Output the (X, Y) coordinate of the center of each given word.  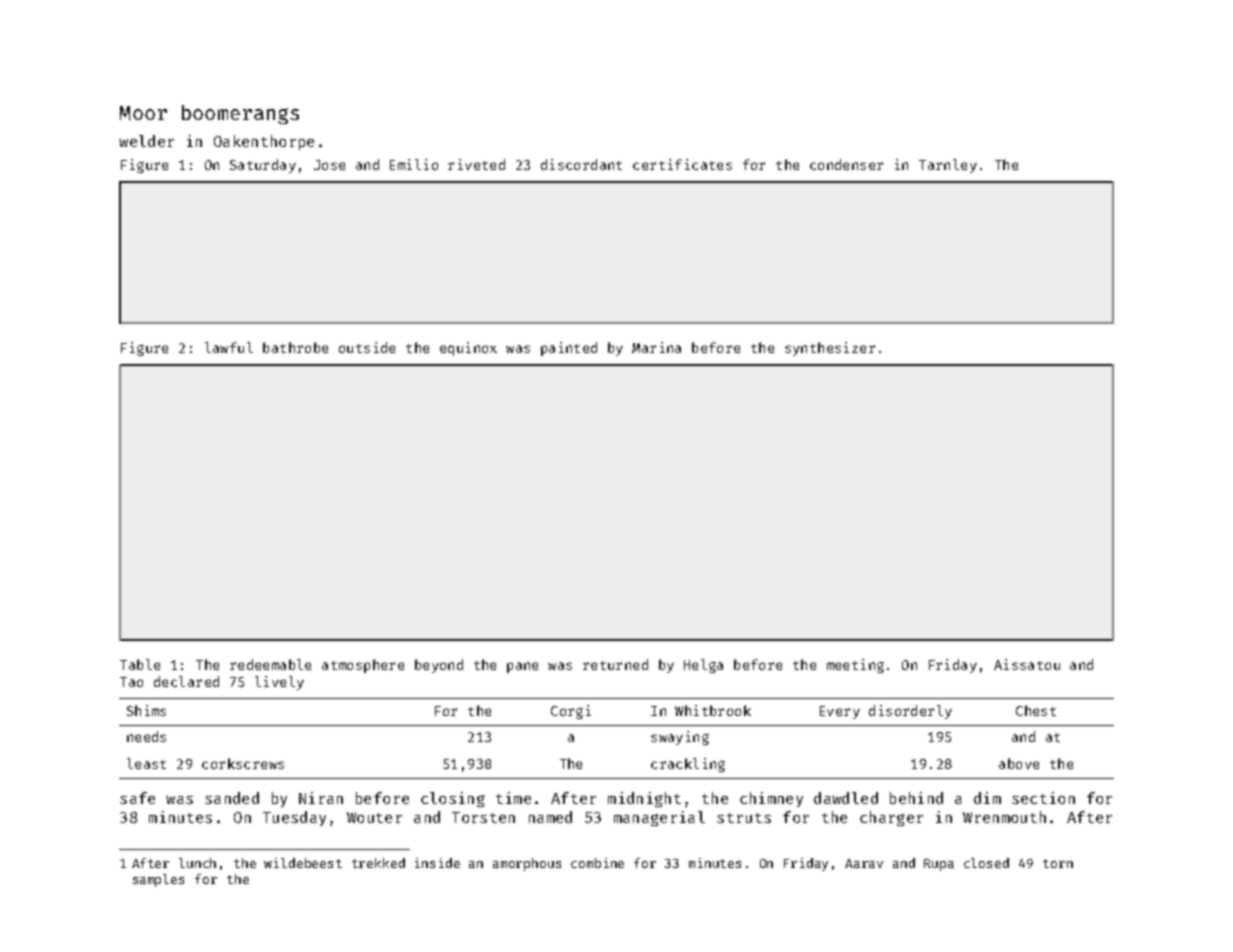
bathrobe (295, 347)
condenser (846, 164)
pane (522, 667)
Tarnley (948, 166)
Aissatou (1027, 664)
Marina (656, 347)
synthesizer (830, 349)
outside (367, 347)
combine (597, 863)
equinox (468, 349)
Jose (329, 165)
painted (569, 349)
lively (279, 683)
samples (158, 880)
